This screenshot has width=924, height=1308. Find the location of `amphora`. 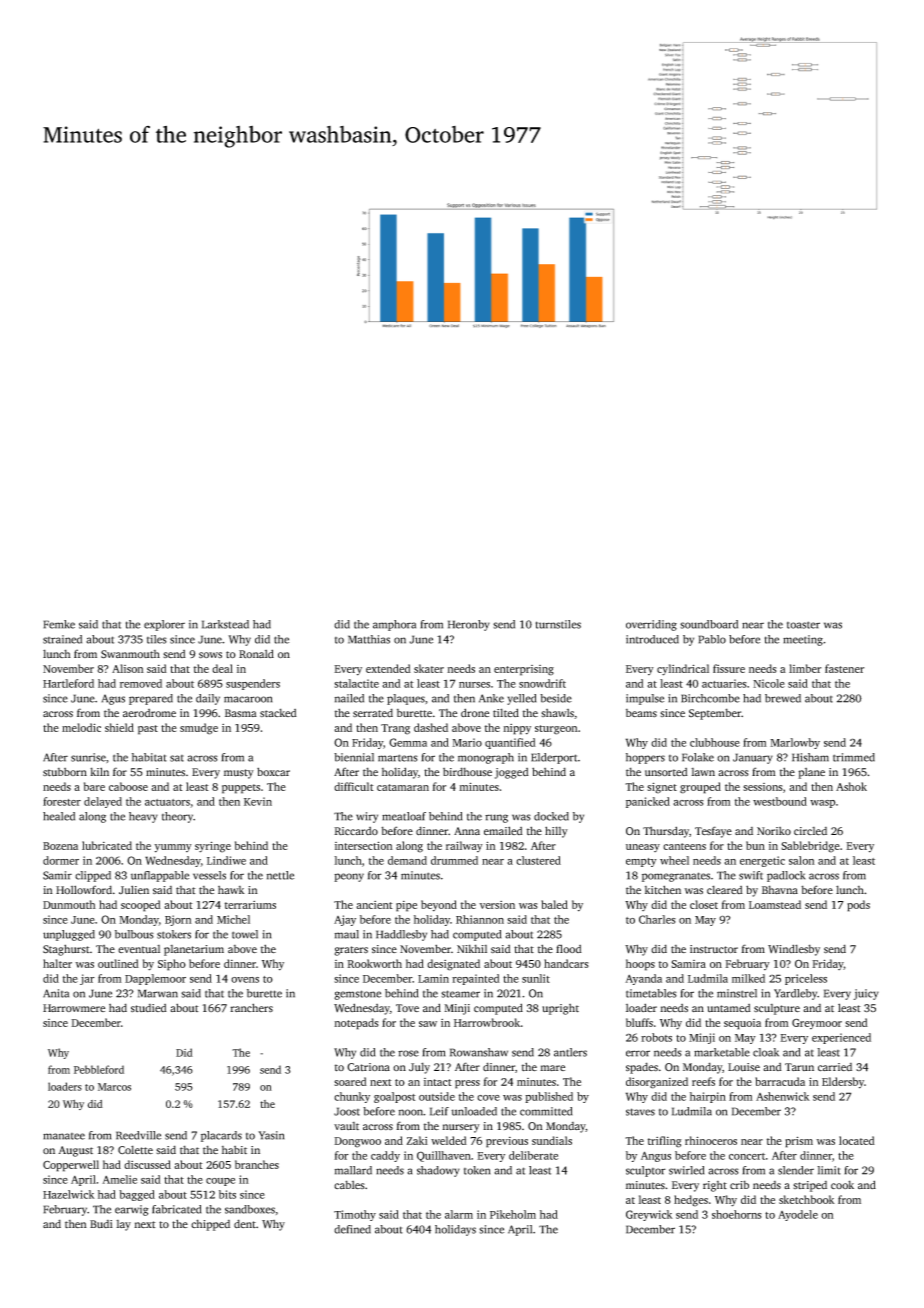

amphora is located at coordinates (394, 625).
